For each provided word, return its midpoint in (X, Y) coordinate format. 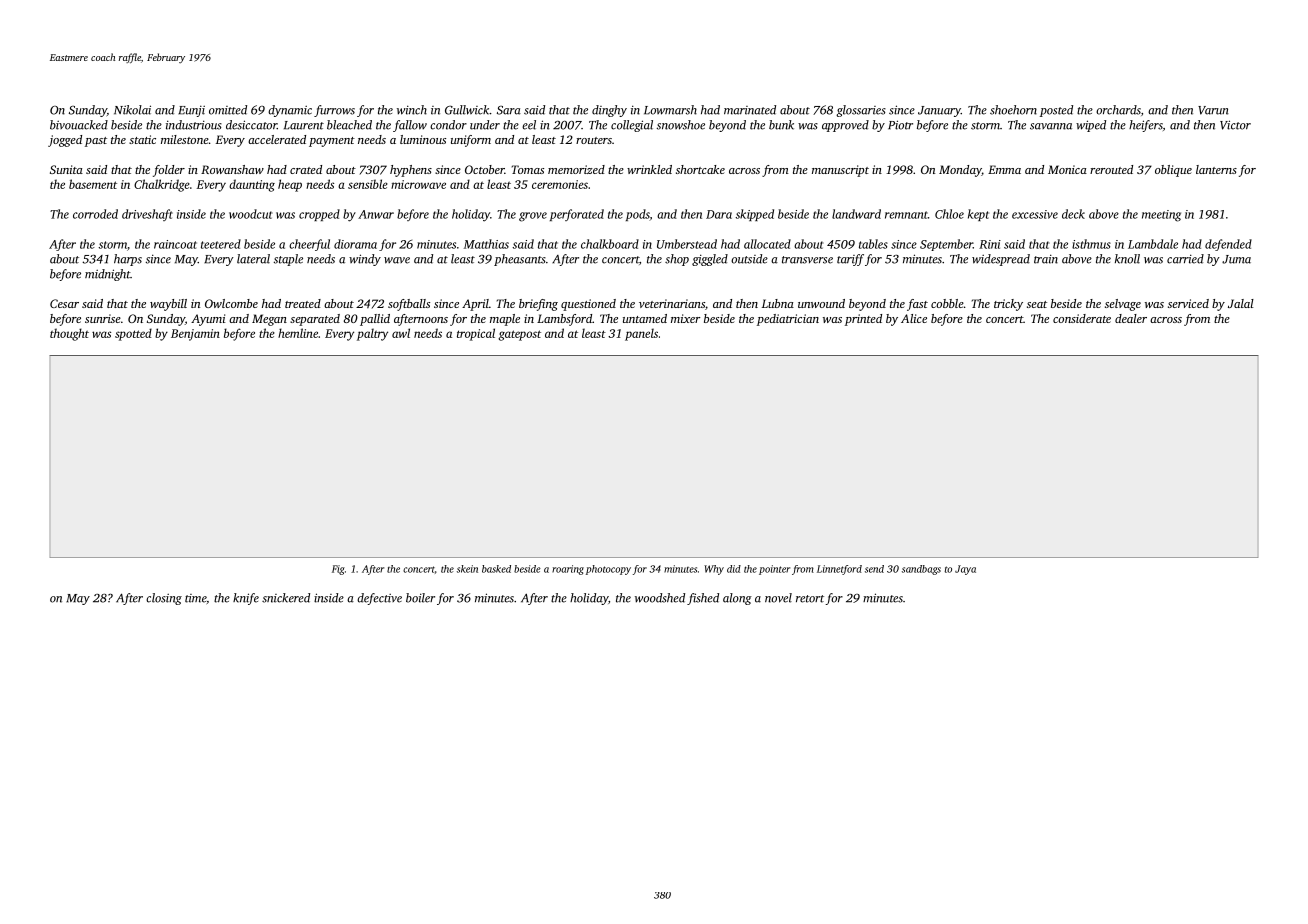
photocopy (608, 570)
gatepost (519, 335)
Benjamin (195, 335)
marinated (750, 110)
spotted (133, 334)
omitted (228, 110)
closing (164, 599)
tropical (476, 334)
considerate (1082, 318)
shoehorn (1013, 110)
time (195, 598)
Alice (914, 318)
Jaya (965, 570)
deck (1073, 214)
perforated (577, 215)
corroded (95, 214)
